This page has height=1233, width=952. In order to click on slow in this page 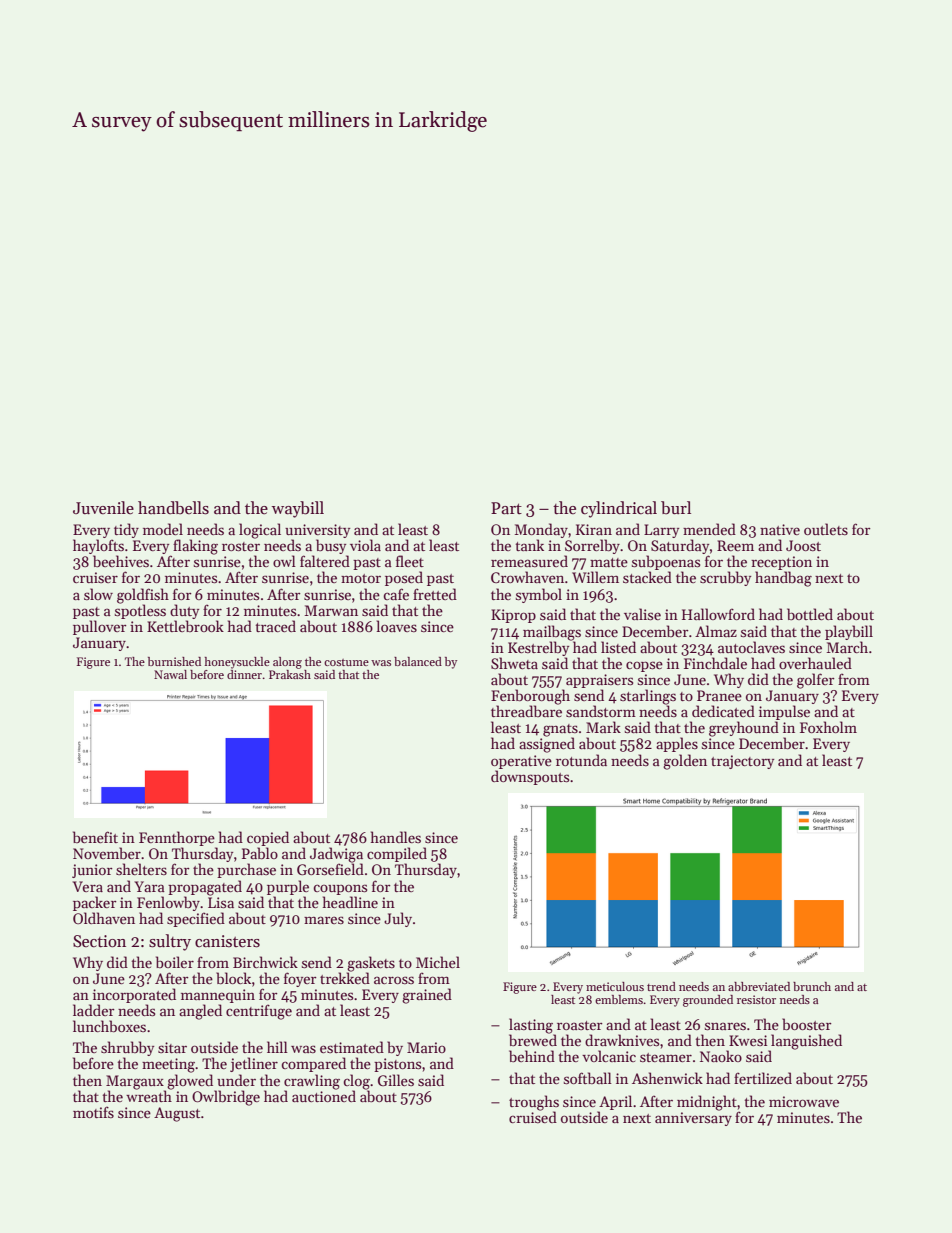, I will do `click(98, 594)`.
